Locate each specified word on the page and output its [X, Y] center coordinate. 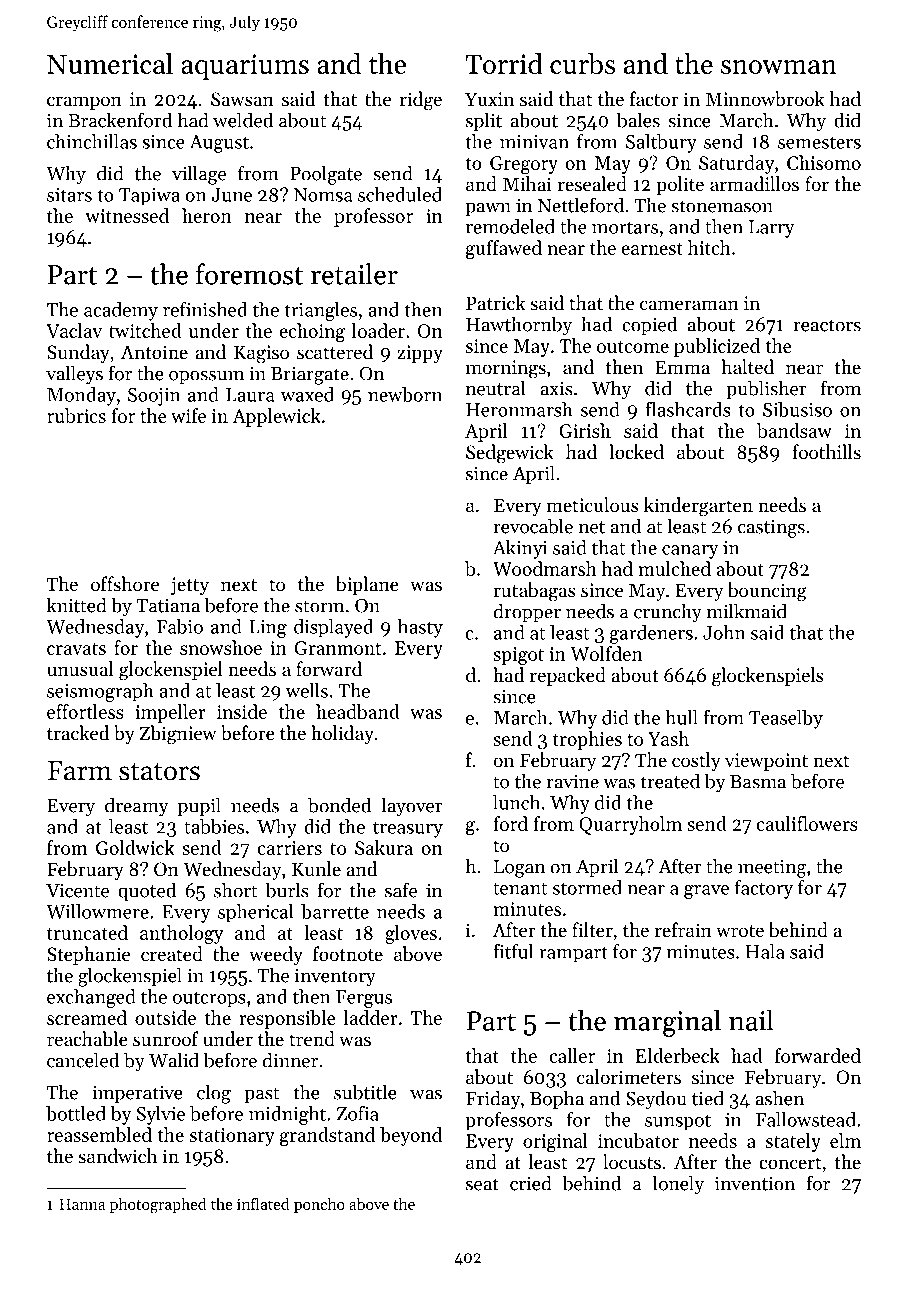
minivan [534, 142]
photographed [158, 1206]
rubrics [76, 415]
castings [771, 529]
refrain [683, 929]
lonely [678, 1185]
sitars [69, 195]
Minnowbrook [765, 99]
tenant [520, 889]
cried [531, 1183]
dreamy [137, 807]
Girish [585, 430]
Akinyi [520, 549]
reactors [827, 325]
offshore [125, 584]
